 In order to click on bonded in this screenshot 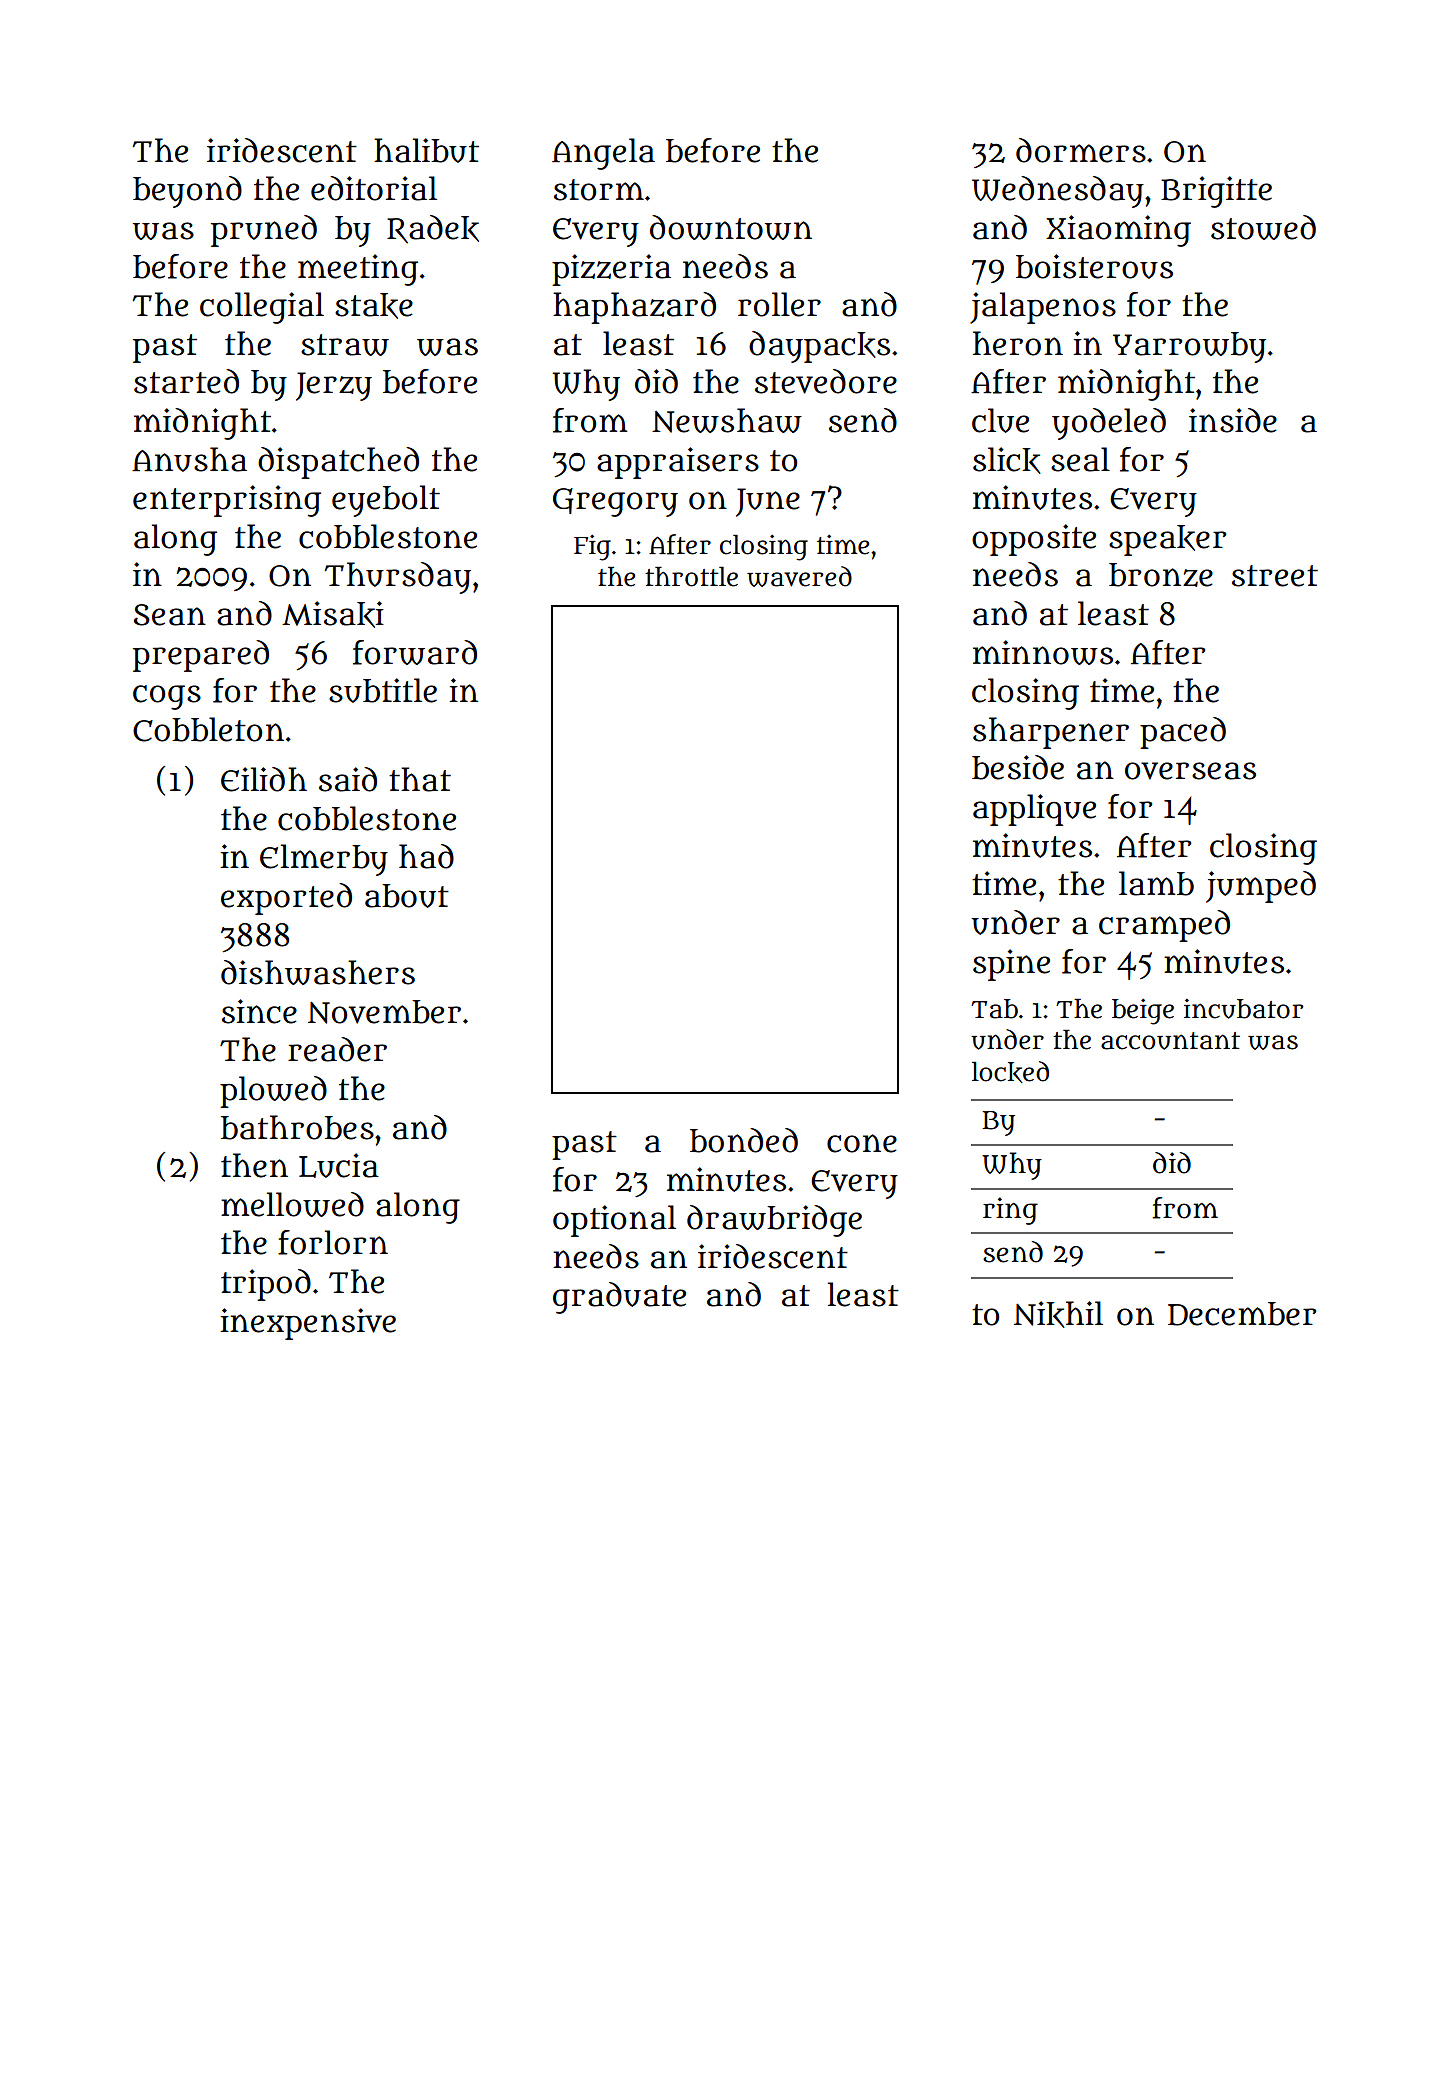, I will do `click(744, 1140)`.
